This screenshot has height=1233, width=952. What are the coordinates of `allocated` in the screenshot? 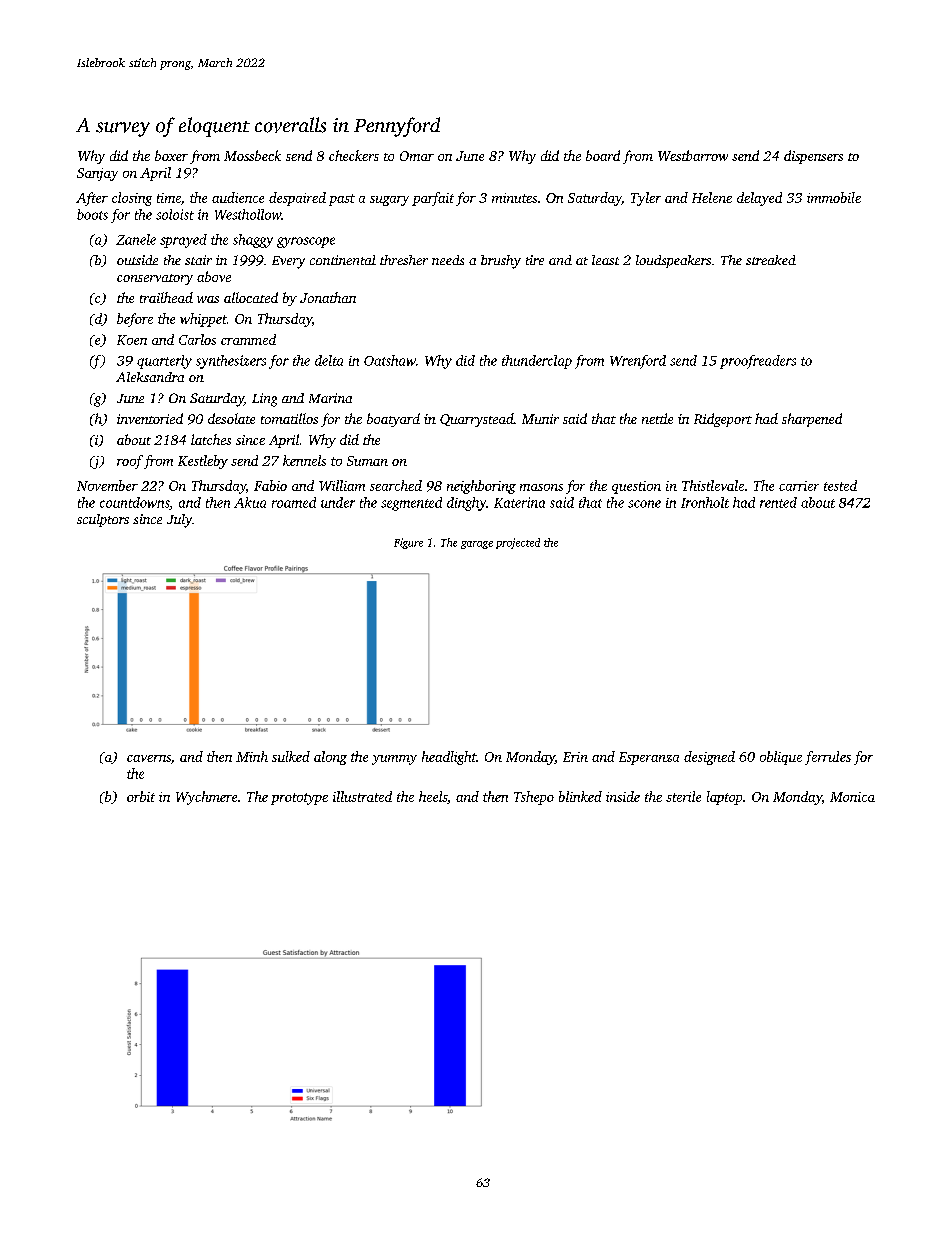 It's located at (251, 297).
